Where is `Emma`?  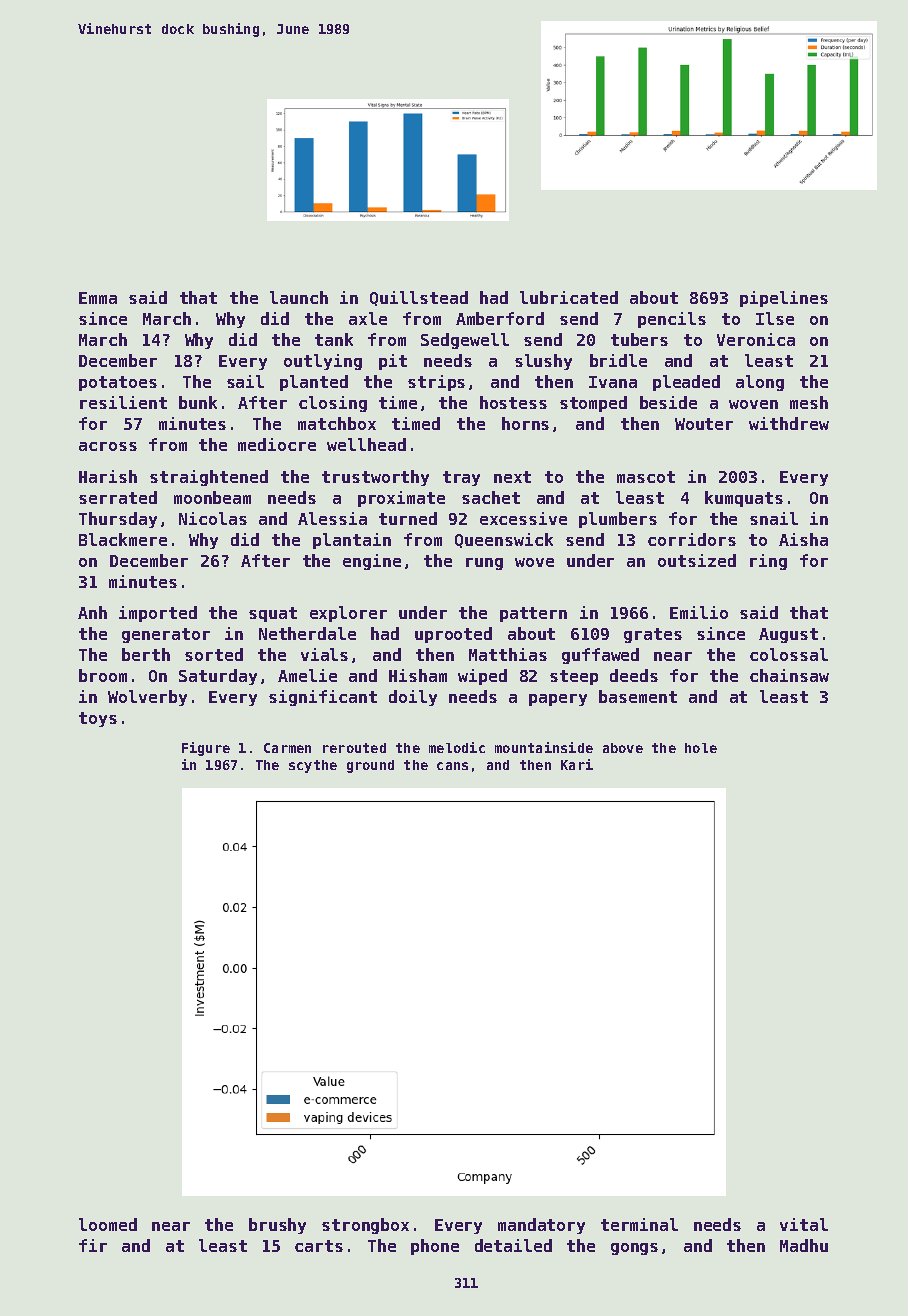 Emma is located at coordinates (98, 298).
